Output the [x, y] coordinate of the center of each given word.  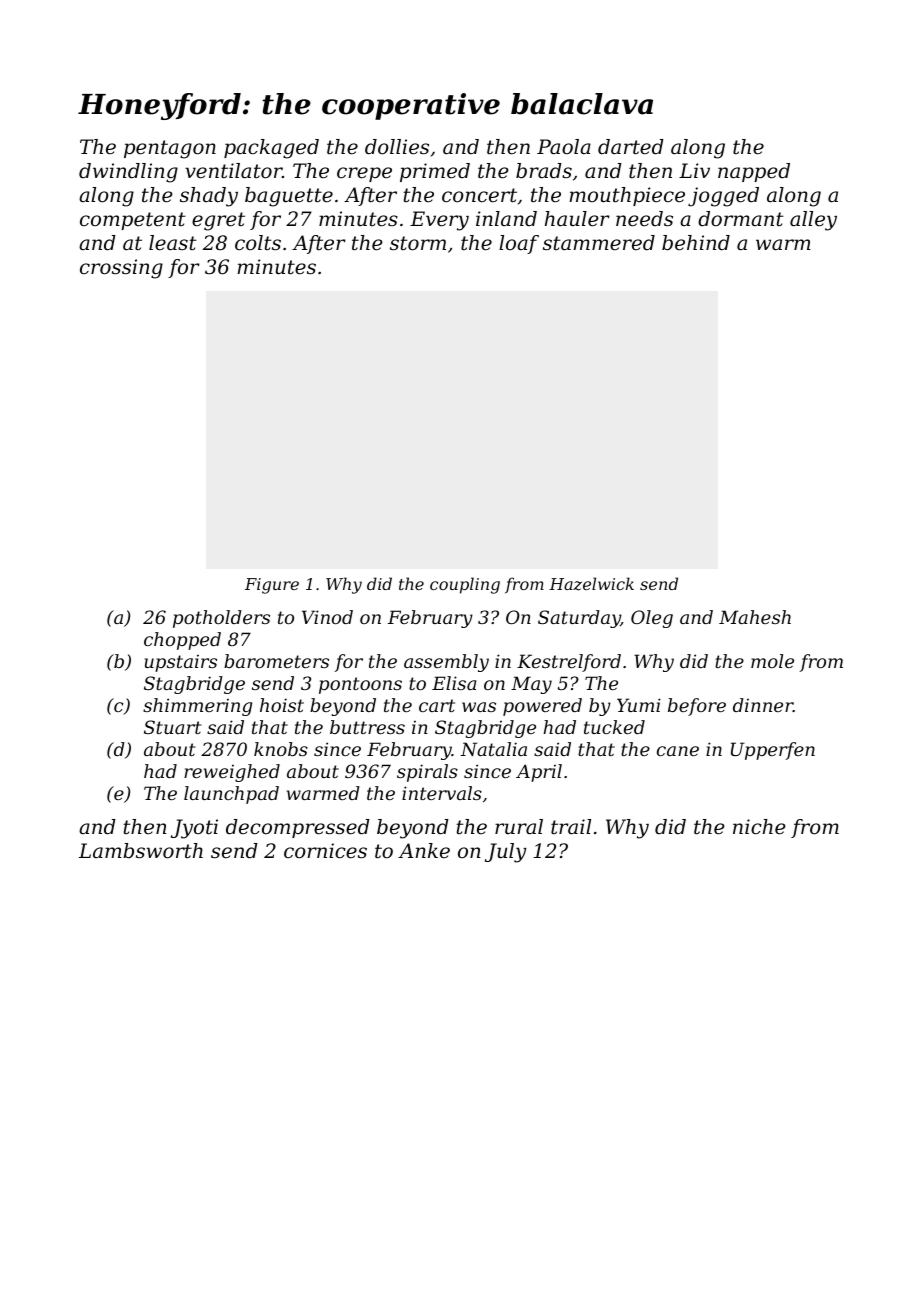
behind [696, 243]
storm [418, 243]
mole [772, 661]
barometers [276, 661]
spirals [427, 773]
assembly [446, 663]
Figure [272, 586]
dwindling [128, 173]
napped [754, 172]
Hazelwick [591, 584]
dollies [397, 147]
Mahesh [755, 617]
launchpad [231, 795]
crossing [121, 269]
